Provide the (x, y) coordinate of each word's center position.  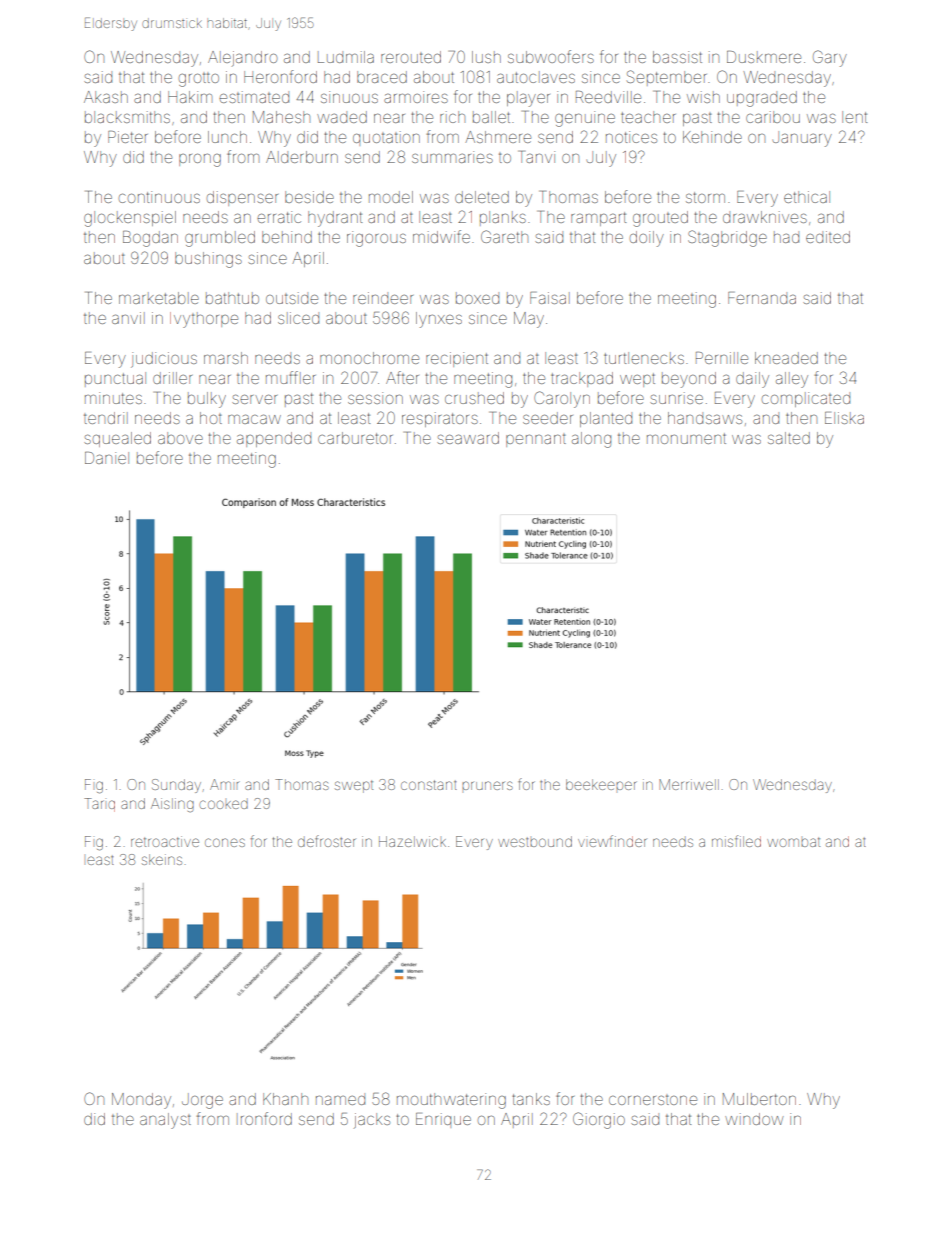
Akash (106, 97)
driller (172, 378)
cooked (223, 804)
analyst (165, 1121)
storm (705, 197)
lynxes (439, 320)
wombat (793, 842)
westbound (535, 841)
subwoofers (551, 56)
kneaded (786, 358)
